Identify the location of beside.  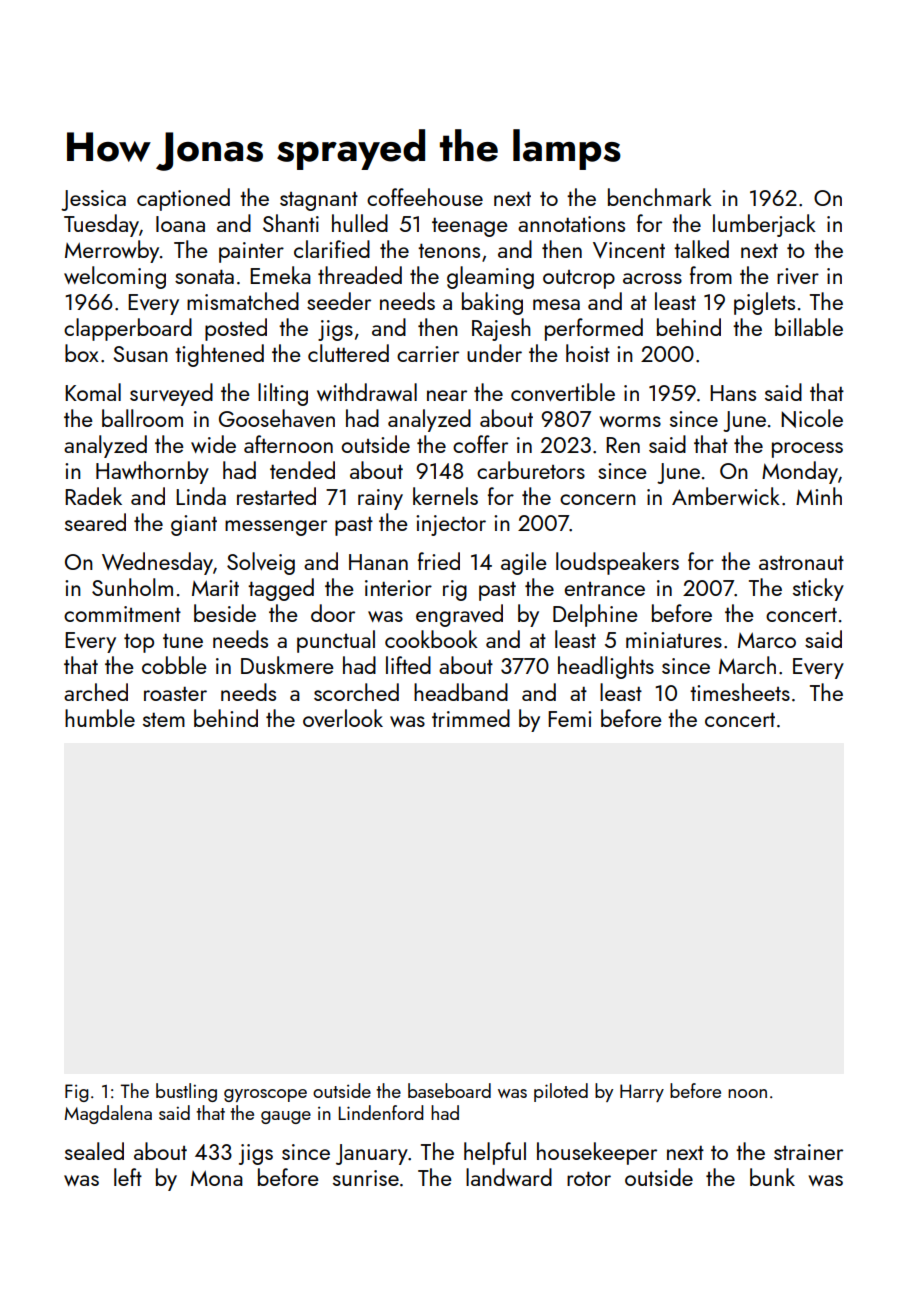
(225, 613).
